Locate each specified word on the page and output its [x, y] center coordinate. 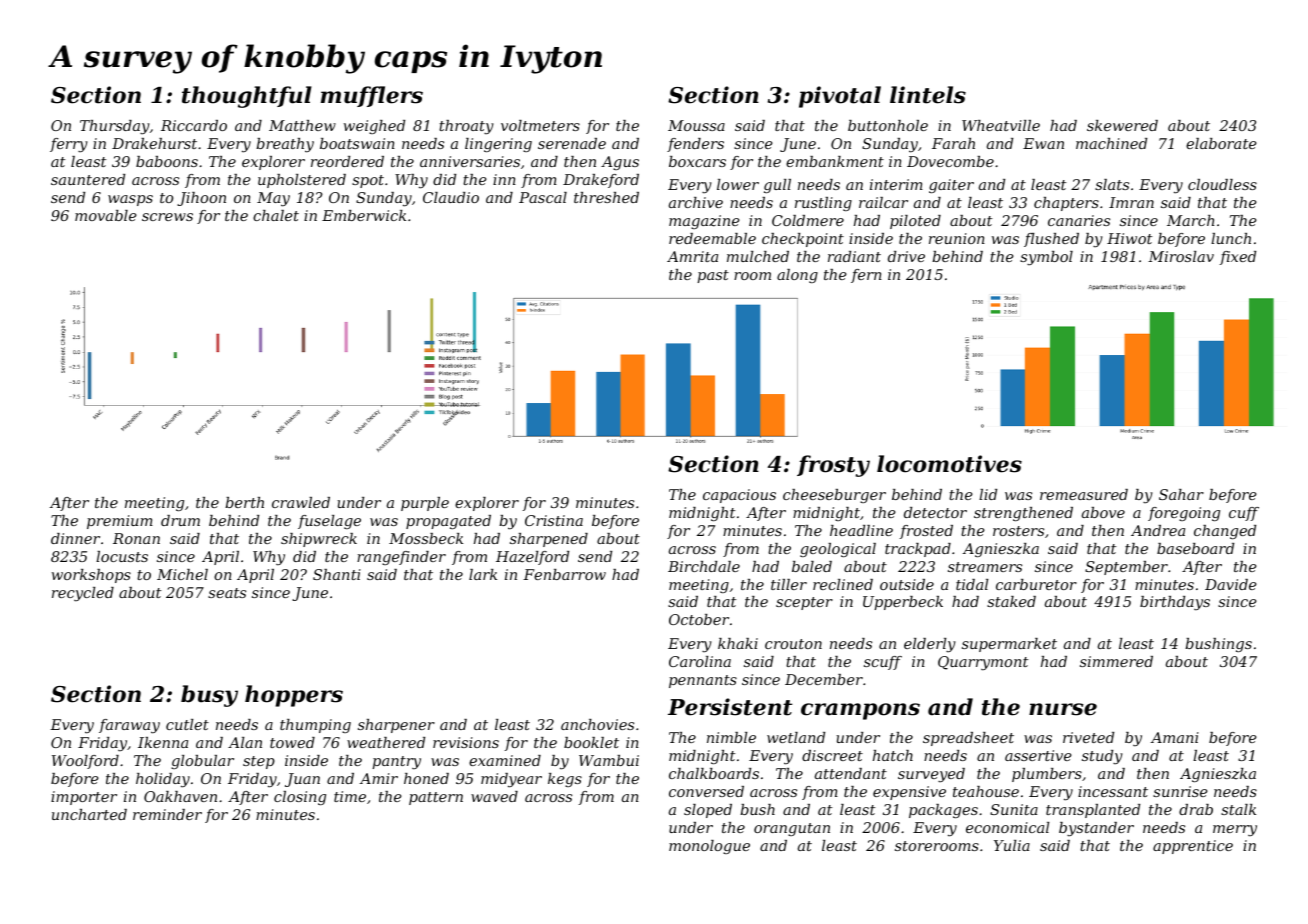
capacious [739, 496]
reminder [167, 814]
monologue [709, 847]
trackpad [918, 550]
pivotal [840, 97]
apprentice [1193, 847]
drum [180, 520]
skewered [1122, 125]
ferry [69, 145]
